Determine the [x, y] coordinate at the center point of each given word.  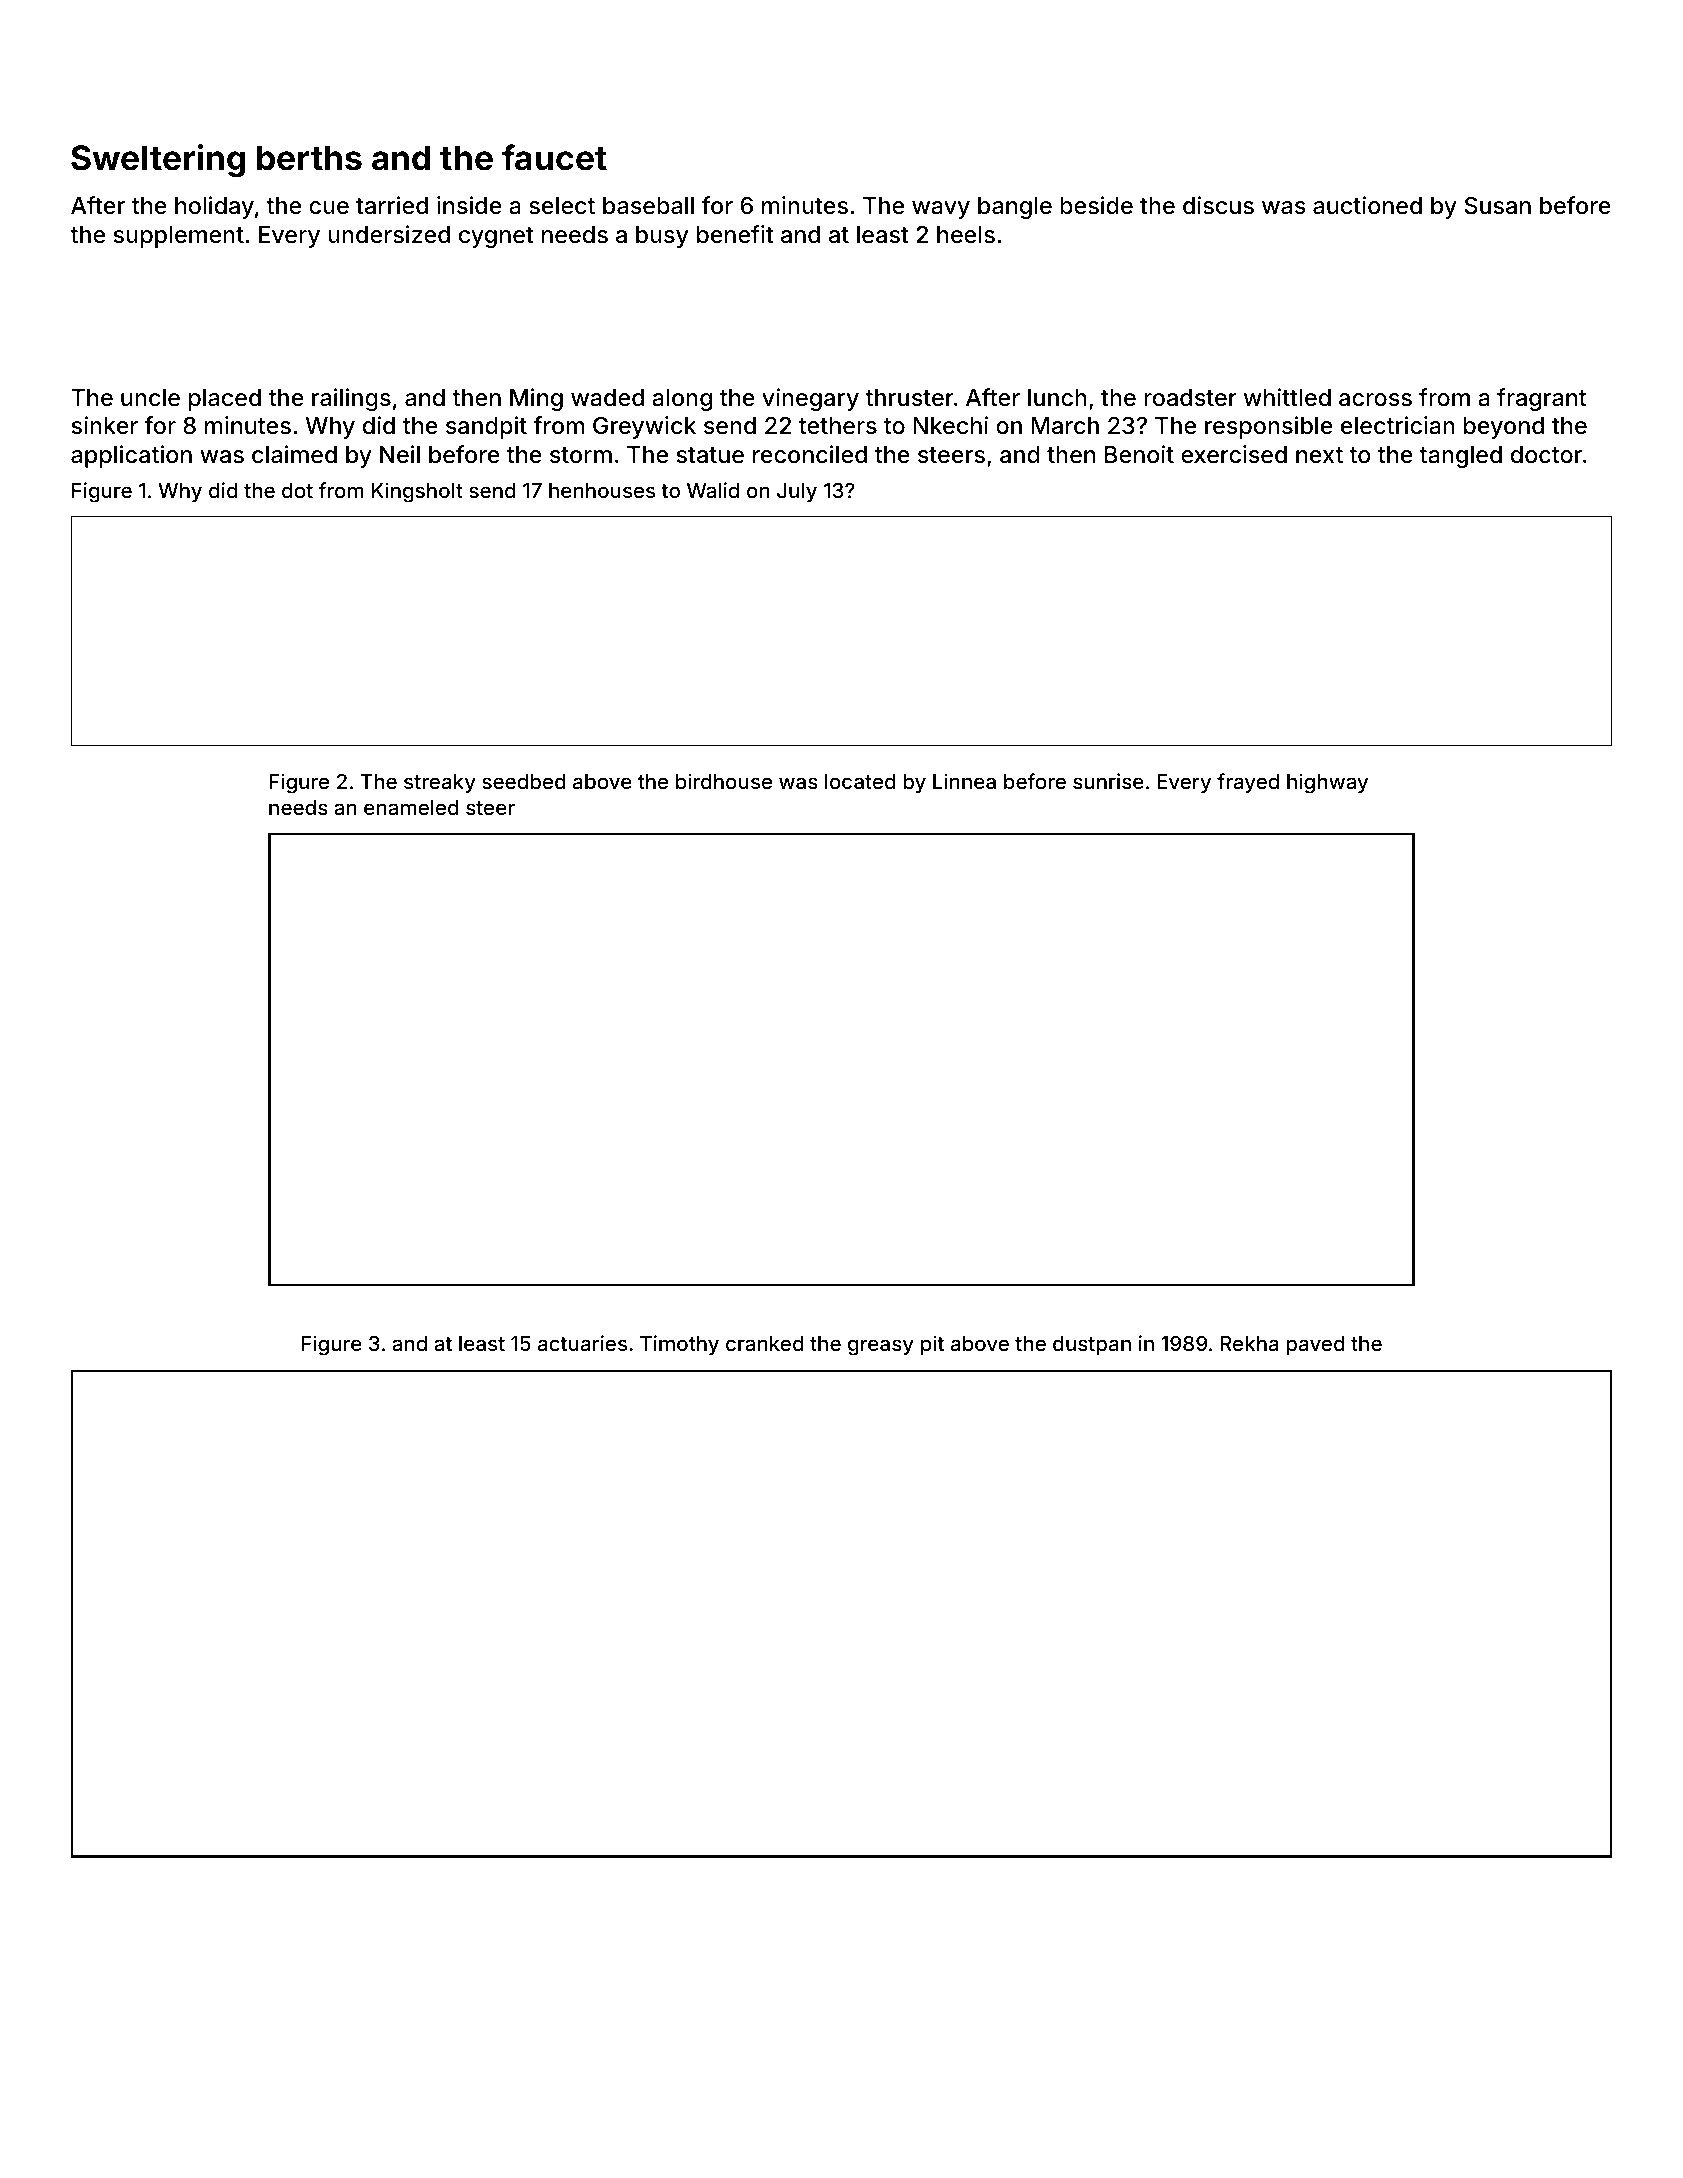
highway [1327, 783]
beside [1096, 205]
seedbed [524, 781]
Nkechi [950, 425]
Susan [1498, 206]
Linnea [964, 781]
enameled [411, 807]
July [797, 493]
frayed [1248, 783]
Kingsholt [417, 492]
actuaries [582, 1343]
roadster [1190, 398]
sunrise [1108, 781]
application [131, 456]
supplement [179, 237]
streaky [440, 784]
